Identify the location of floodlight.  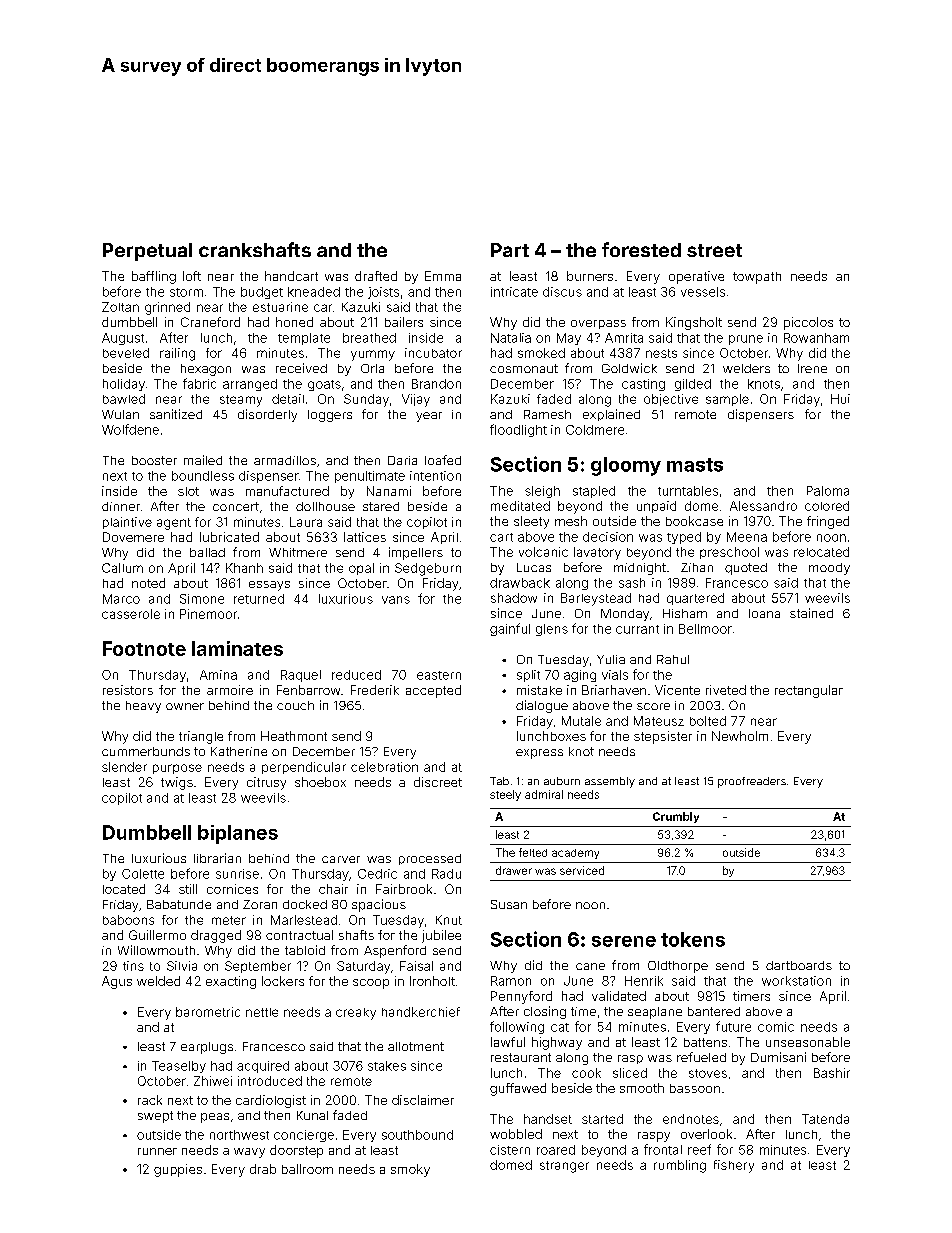
(518, 430).
